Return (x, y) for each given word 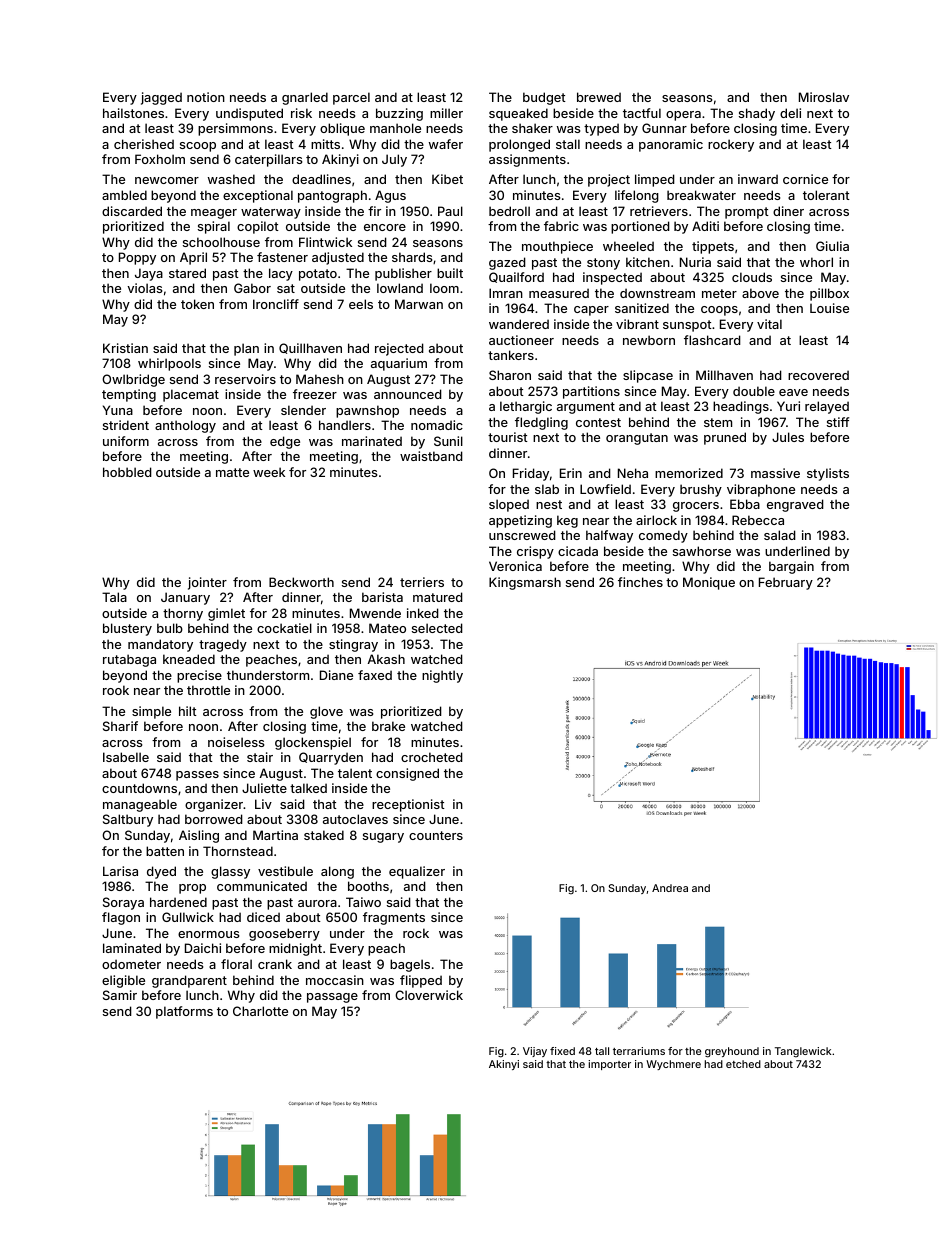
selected (437, 628)
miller (446, 113)
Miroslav (824, 97)
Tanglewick (803, 1052)
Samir (120, 995)
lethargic (526, 407)
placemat (191, 395)
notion (206, 97)
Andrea (670, 888)
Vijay (535, 1052)
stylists (828, 474)
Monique (709, 583)
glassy (230, 872)
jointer (207, 583)
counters (436, 835)
